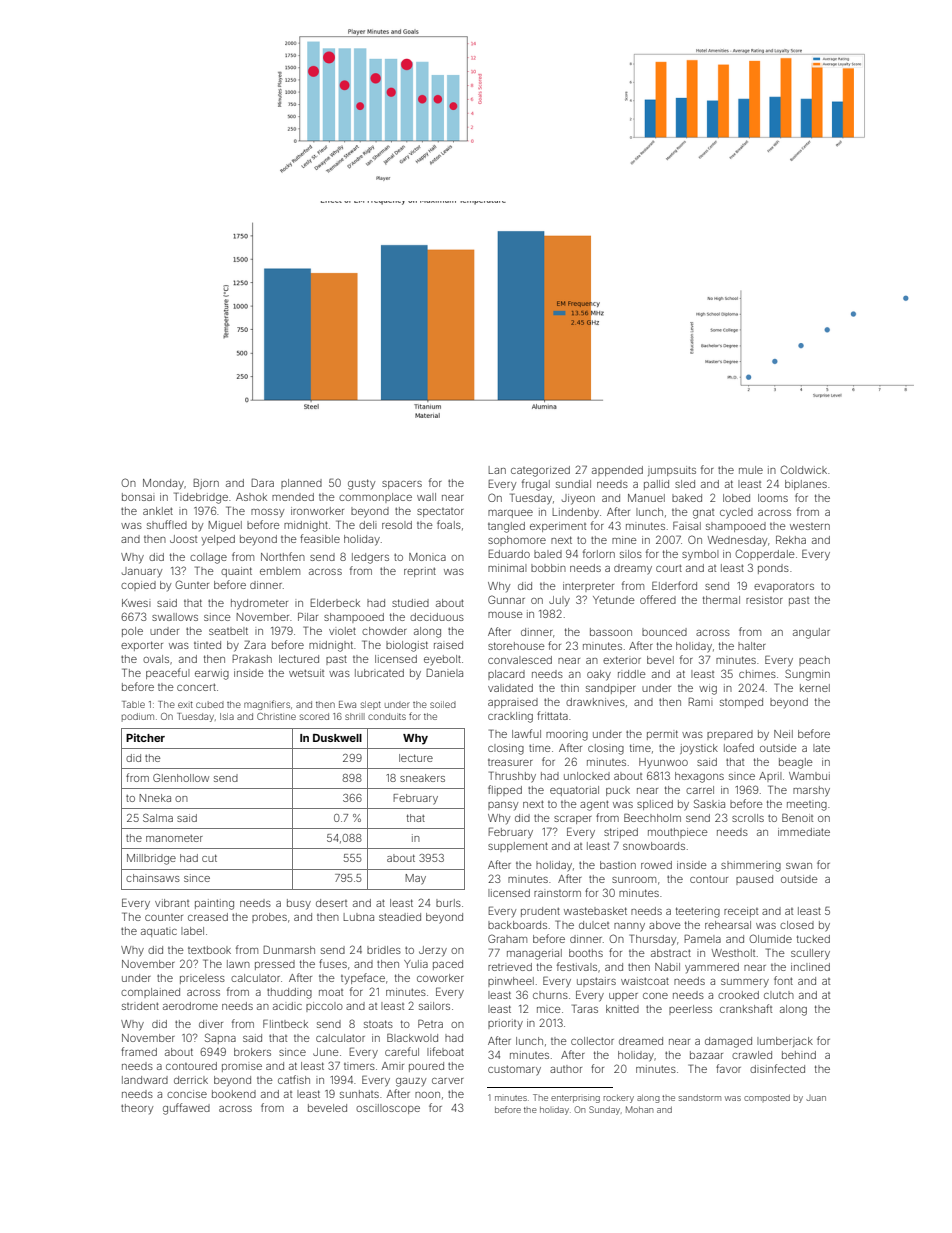  What do you see at coordinates (700, 1098) in the page?
I see `sandstorm` at bounding box center [700, 1098].
